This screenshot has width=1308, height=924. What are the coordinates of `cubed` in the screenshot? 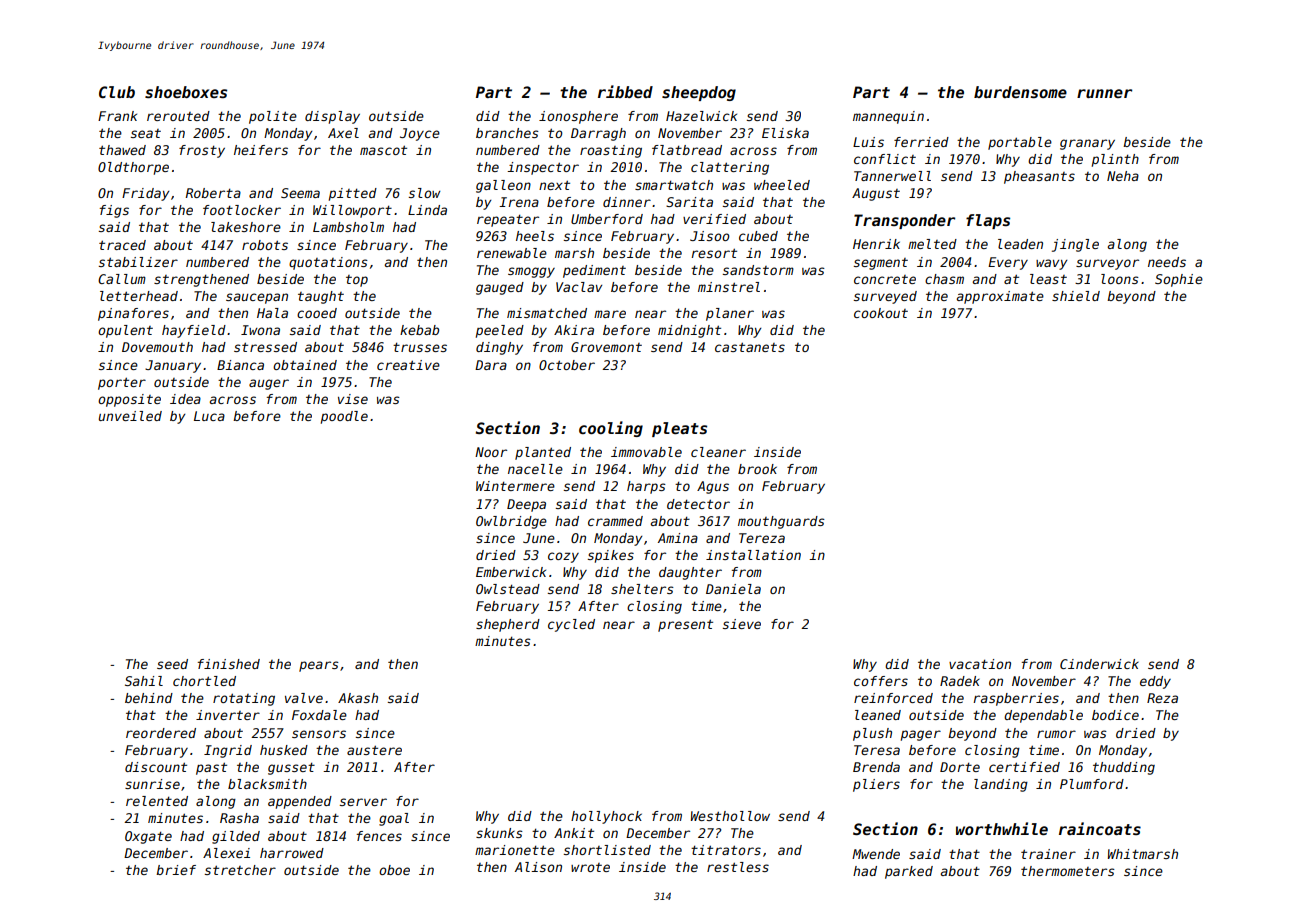 It's located at (758, 236).
